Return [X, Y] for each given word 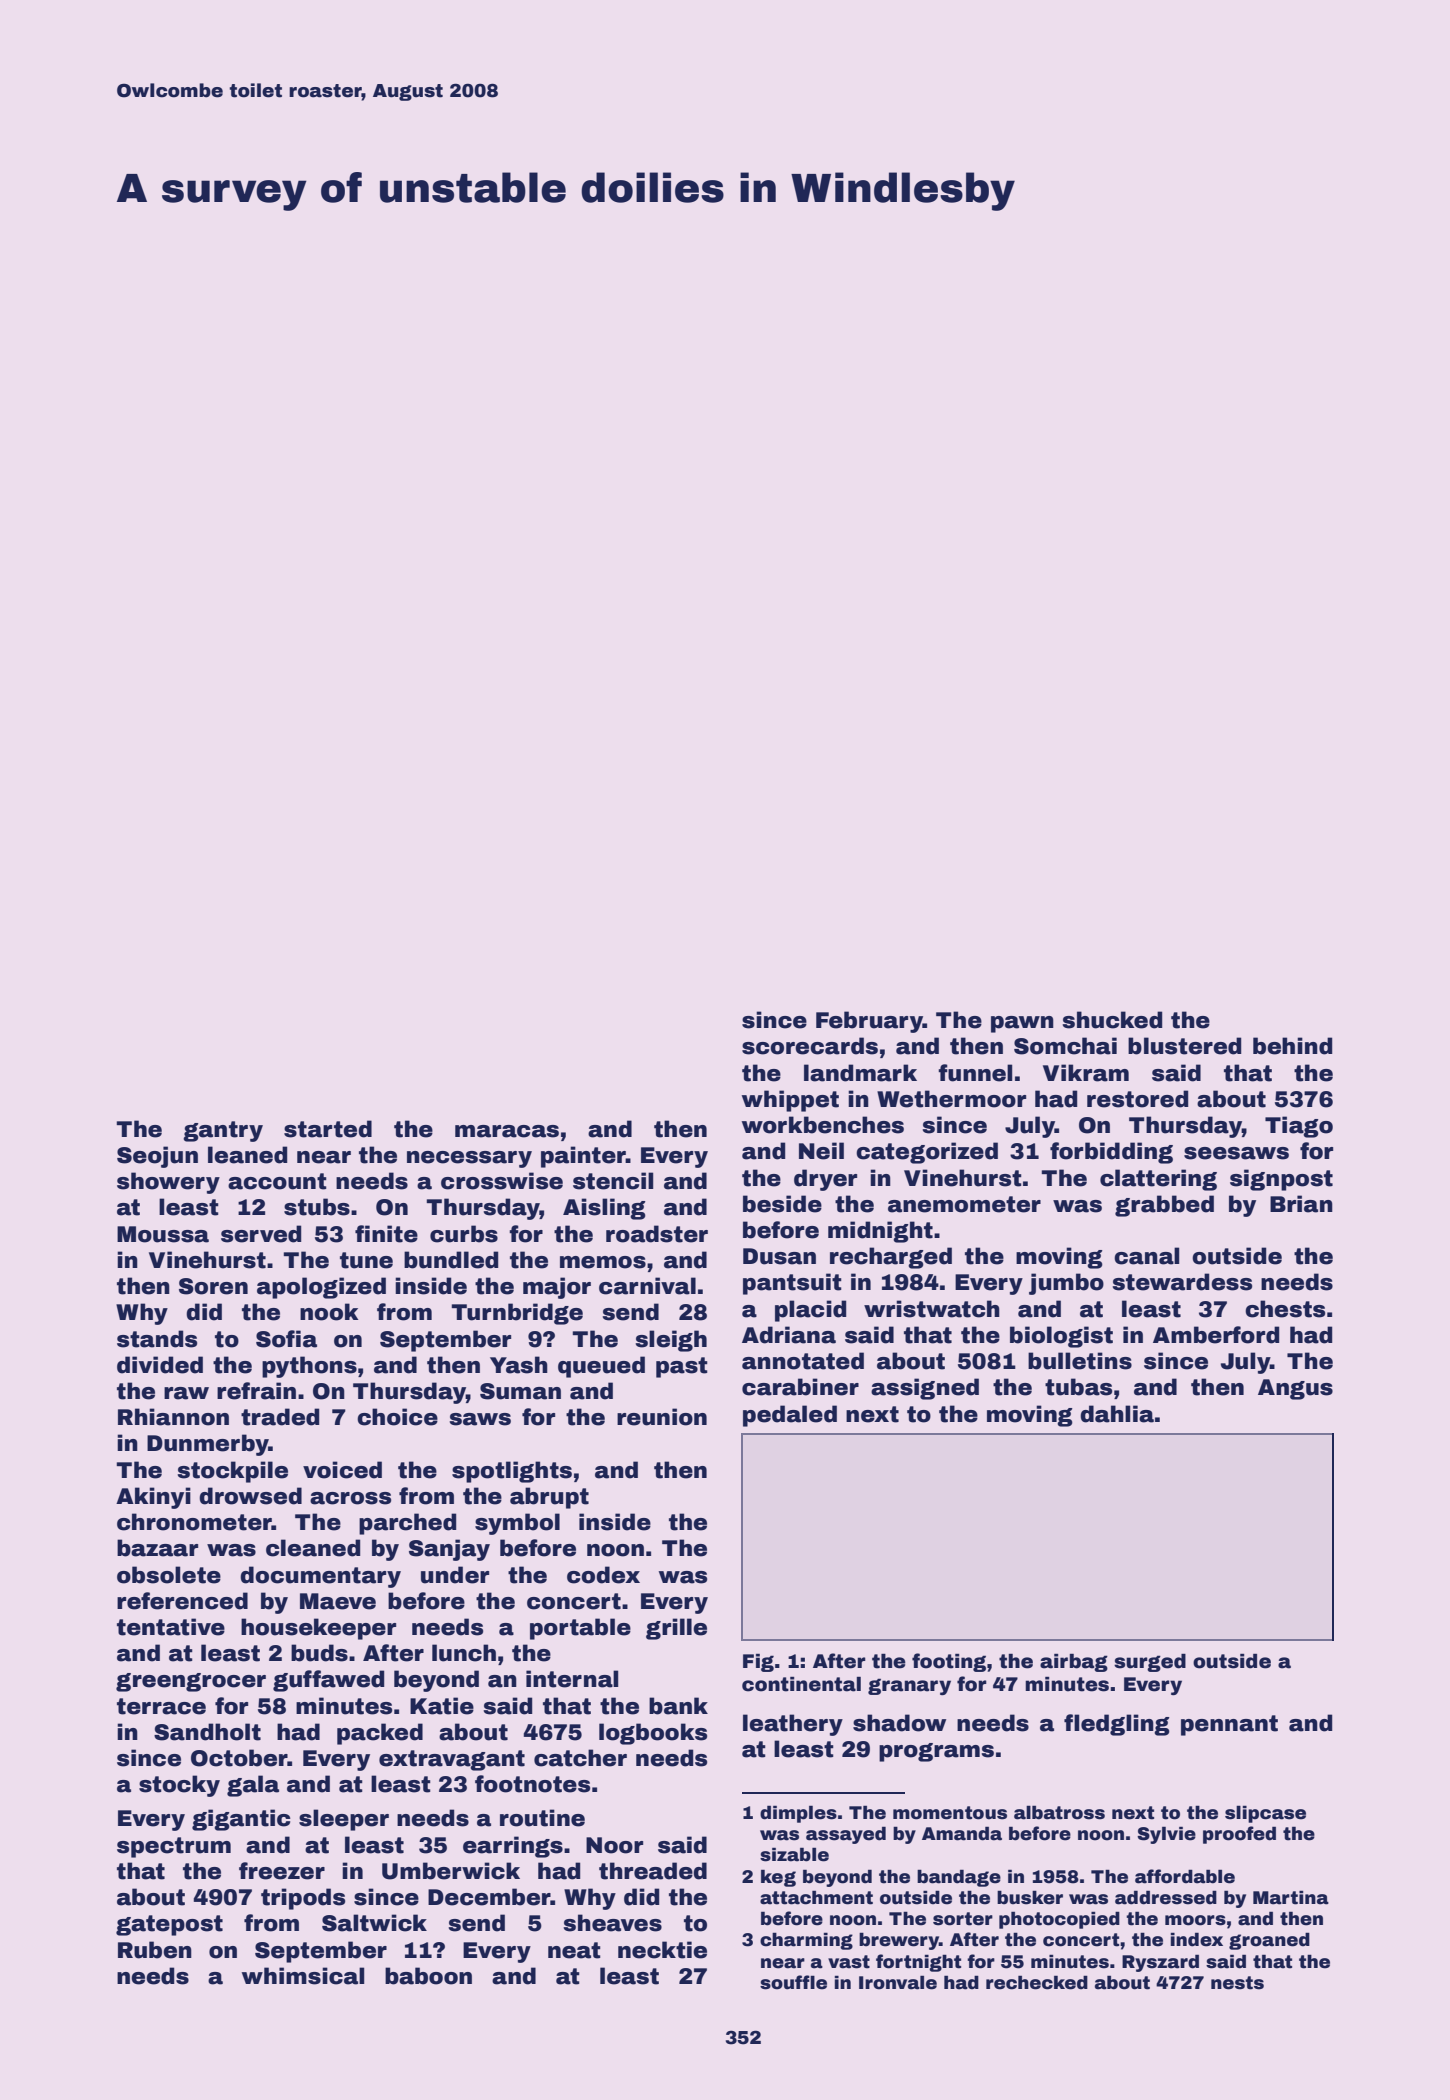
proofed [1239, 1835]
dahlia [1117, 1414]
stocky [179, 1786]
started [328, 1129]
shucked [1112, 1020]
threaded [653, 1871]
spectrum [174, 1847]
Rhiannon [173, 1417]
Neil [821, 1151]
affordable [1185, 1876]
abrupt [549, 1498]
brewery [899, 1941]
